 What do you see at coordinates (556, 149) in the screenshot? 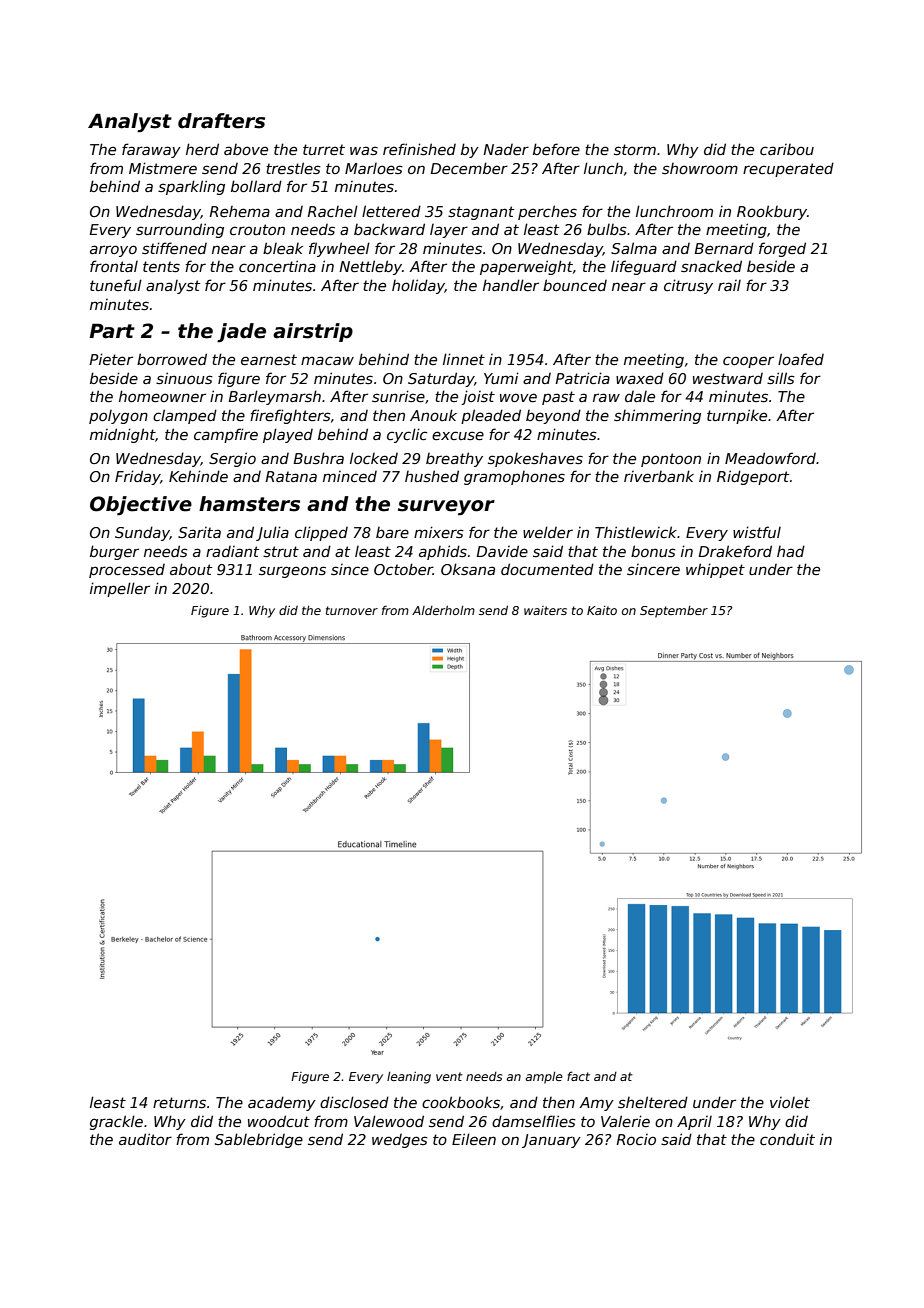
I see `before` at bounding box center [556, 149].
